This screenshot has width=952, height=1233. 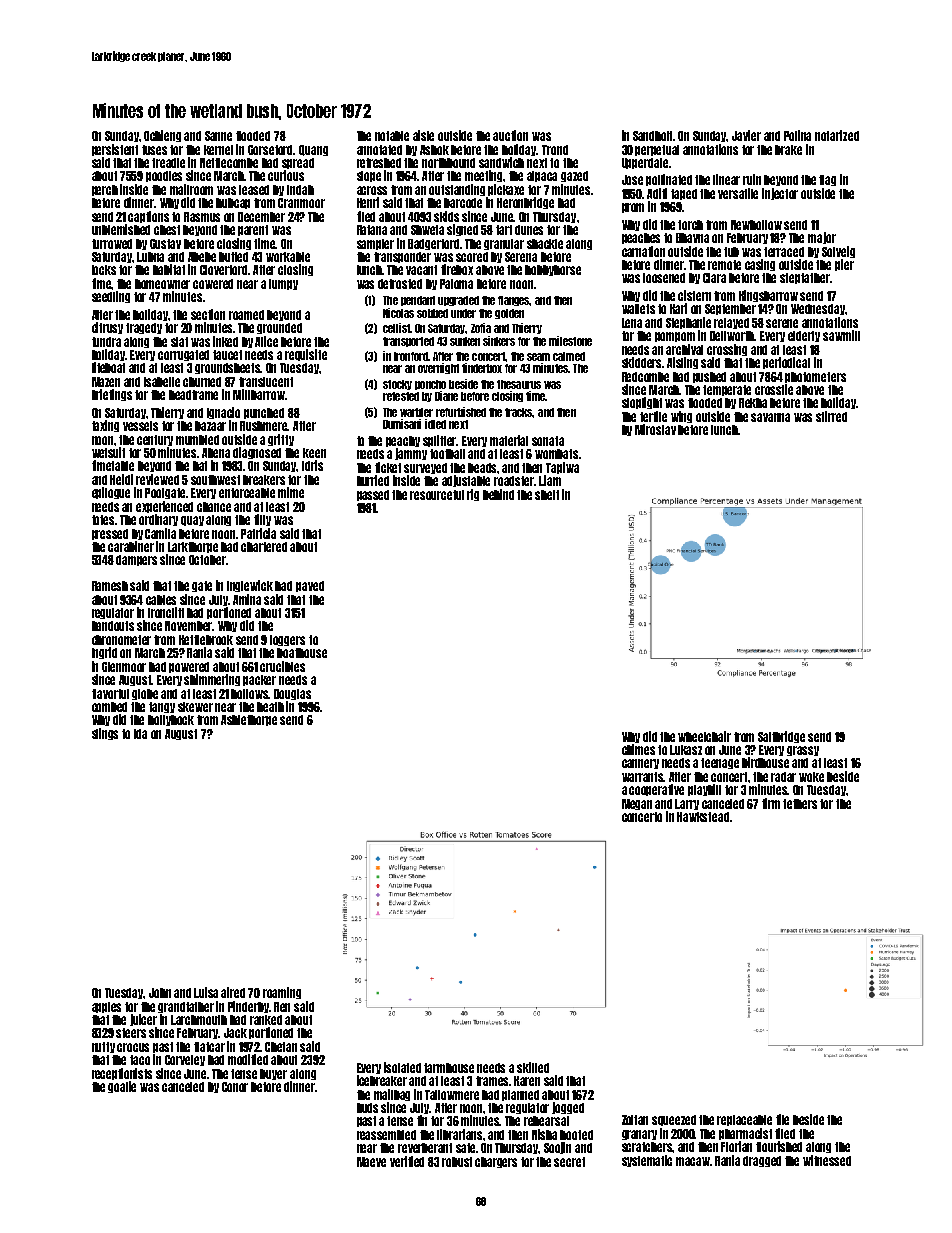 What do you see at coordinates (637, 804) in the screenshot?
I see `Megan` at bounding box center [637, 804].
